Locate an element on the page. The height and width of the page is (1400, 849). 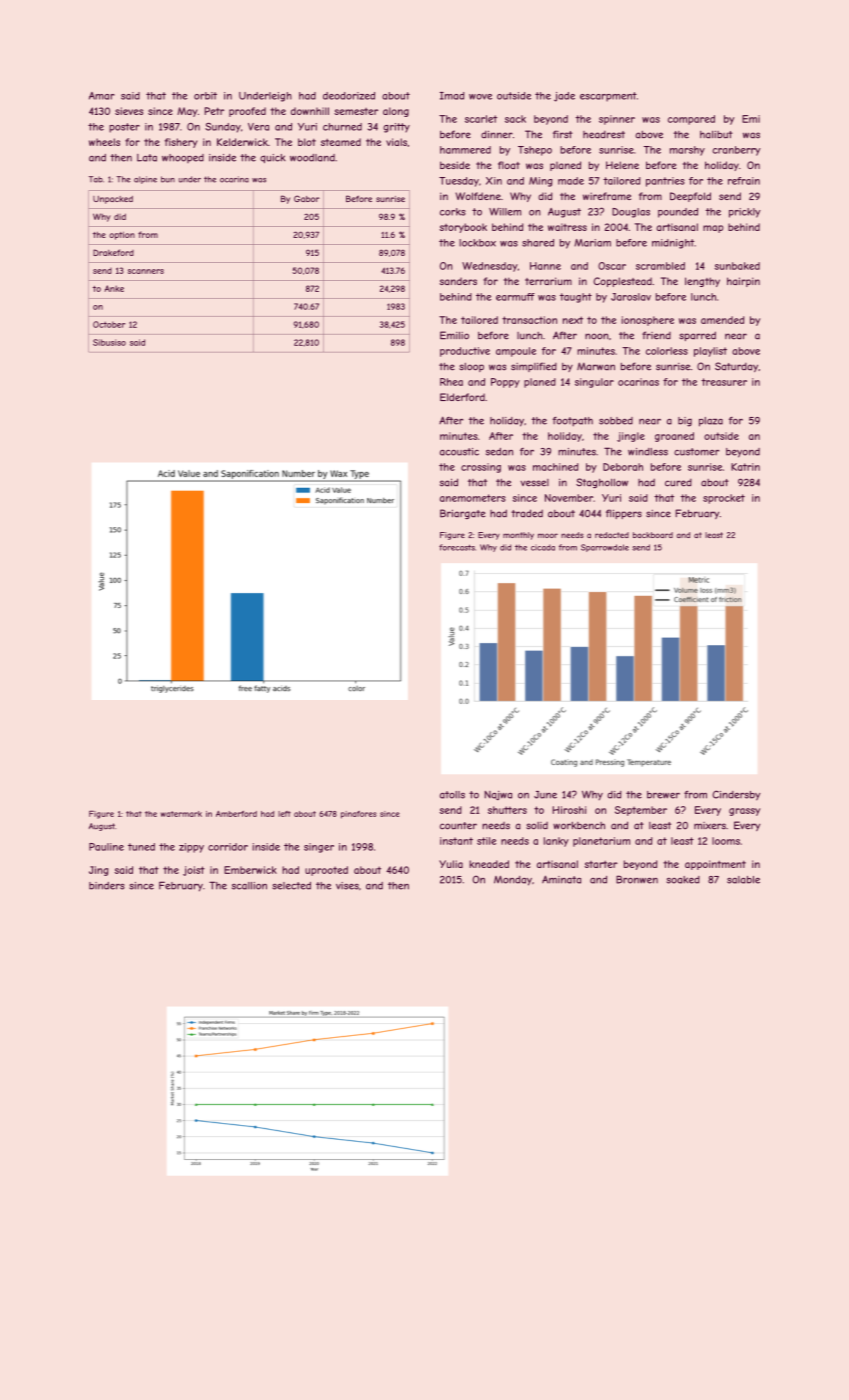
Sibusiso is located at coordinates (109, 342).
